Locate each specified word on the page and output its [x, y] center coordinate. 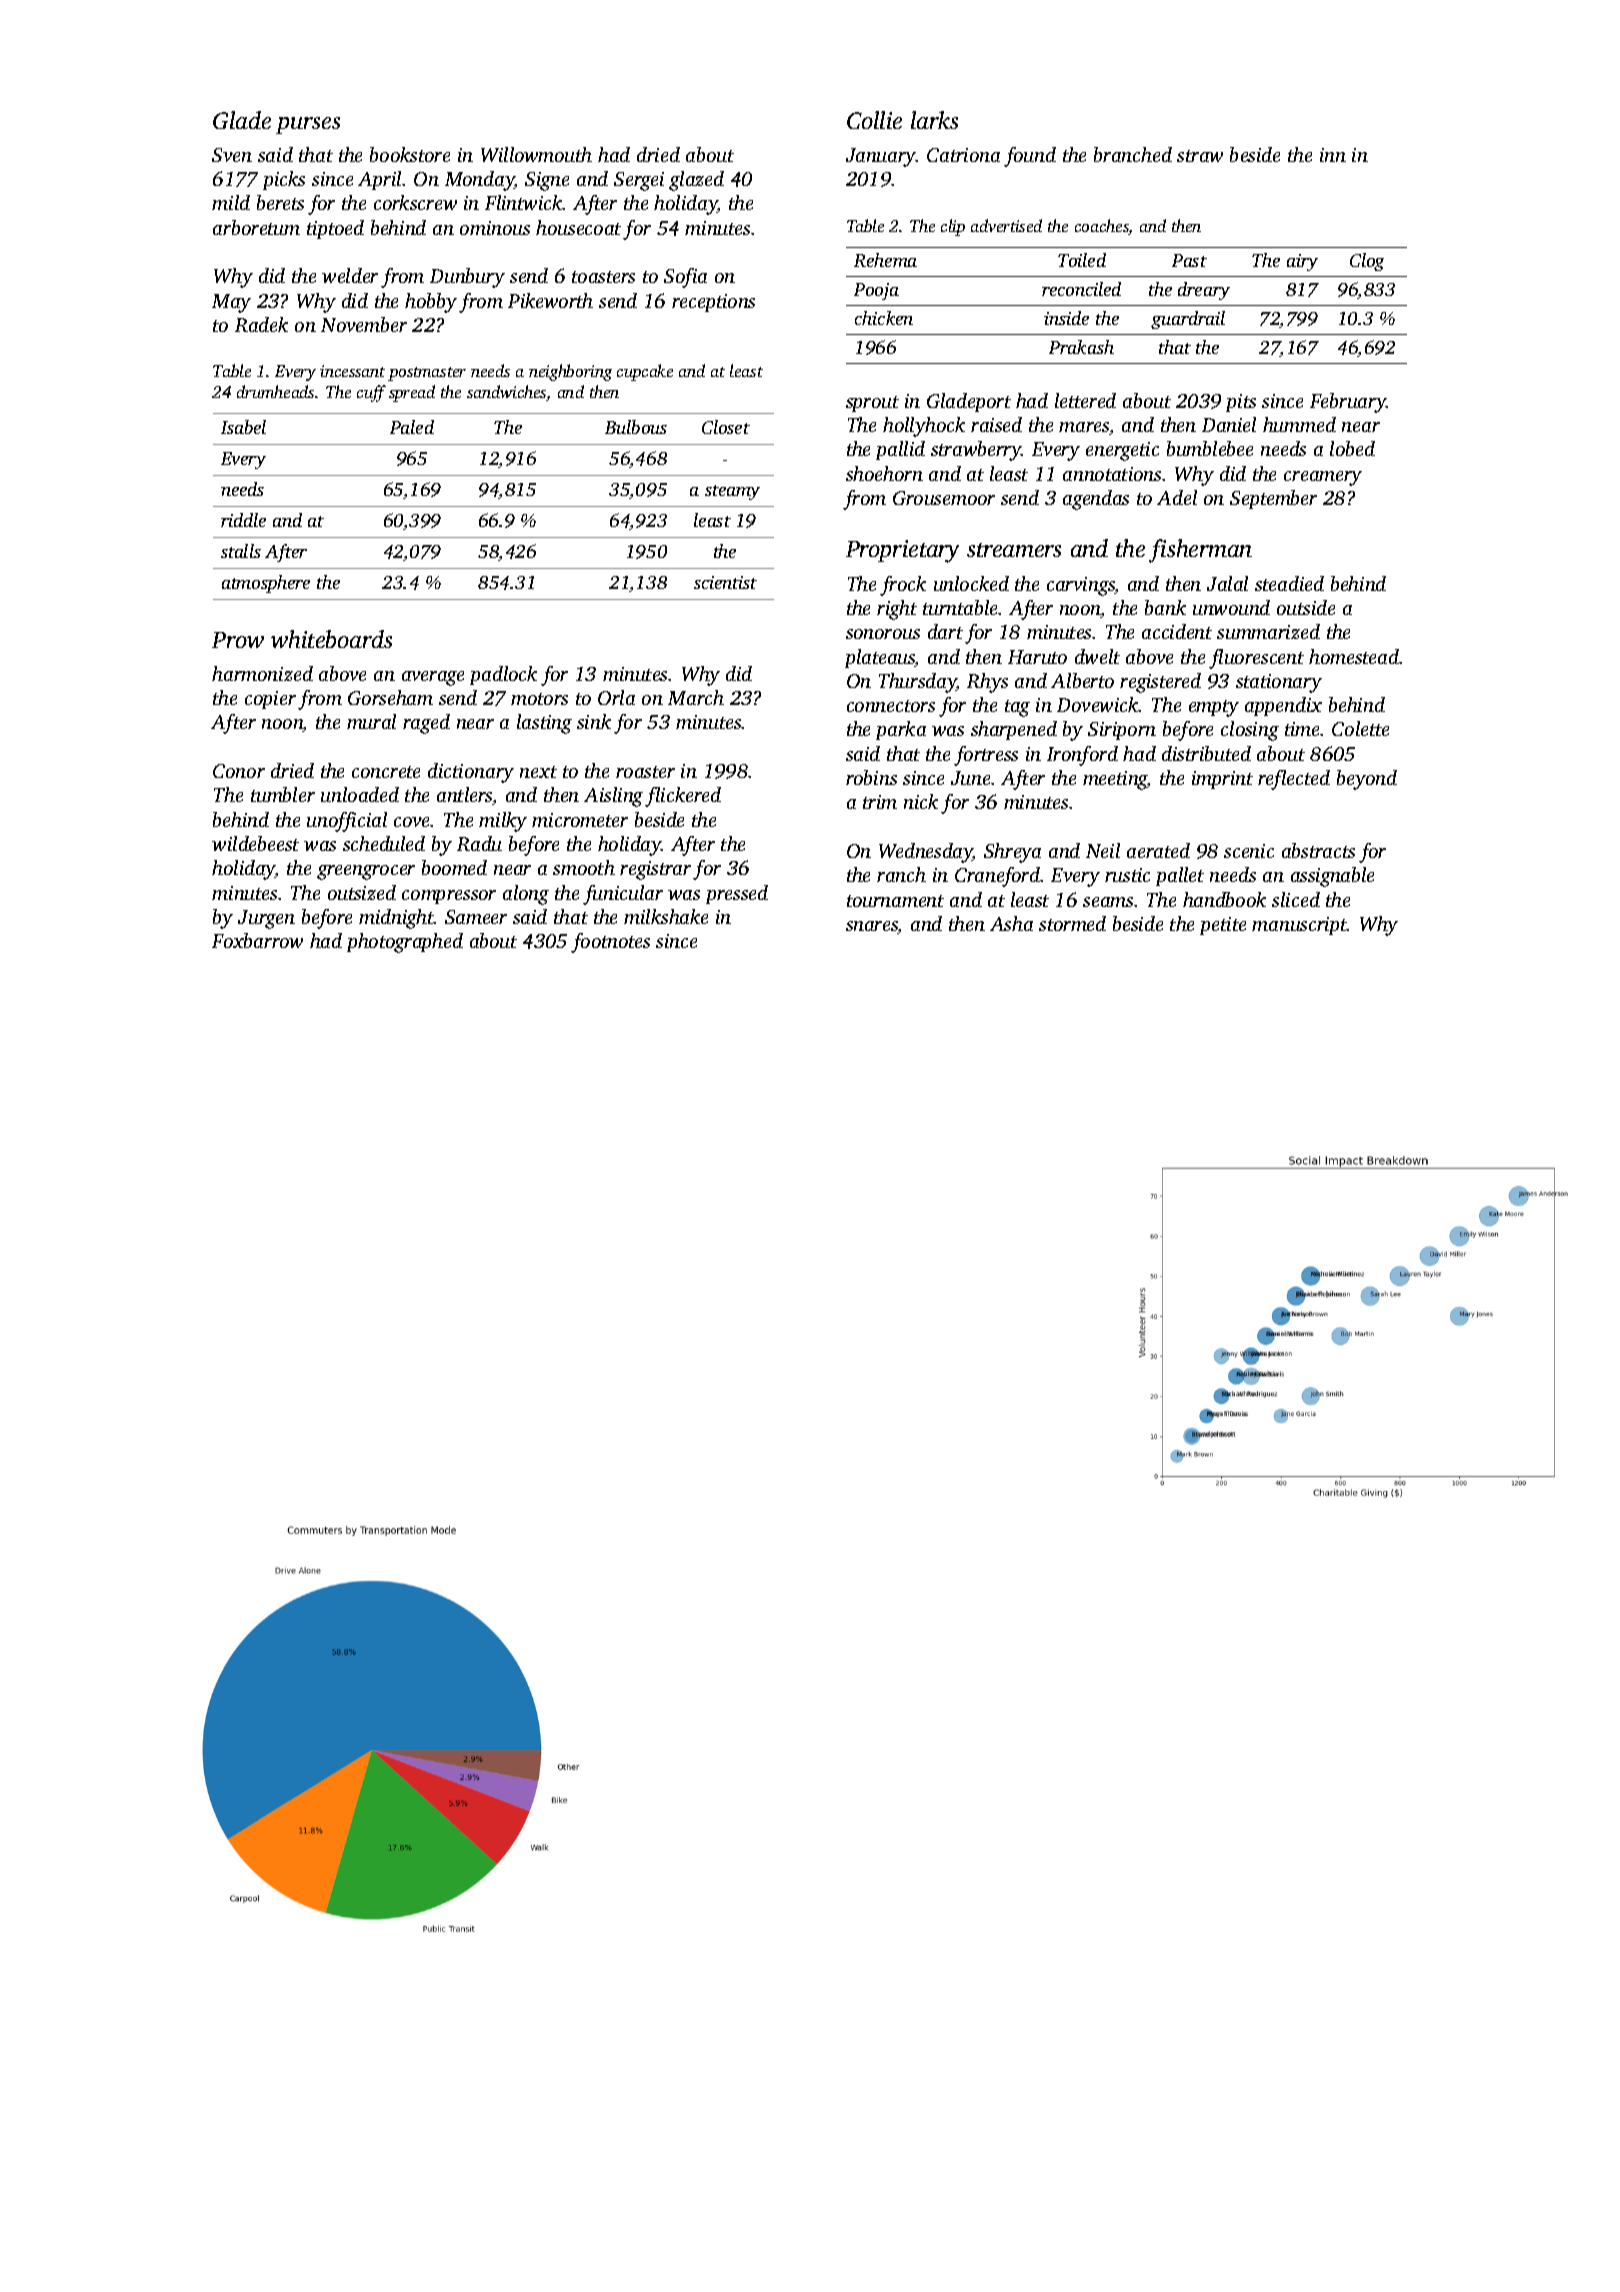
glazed [696, 181]
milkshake [666, 916]
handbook [1224, 899]
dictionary [471, 773]
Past [1189, 260]
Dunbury [467, 278]
